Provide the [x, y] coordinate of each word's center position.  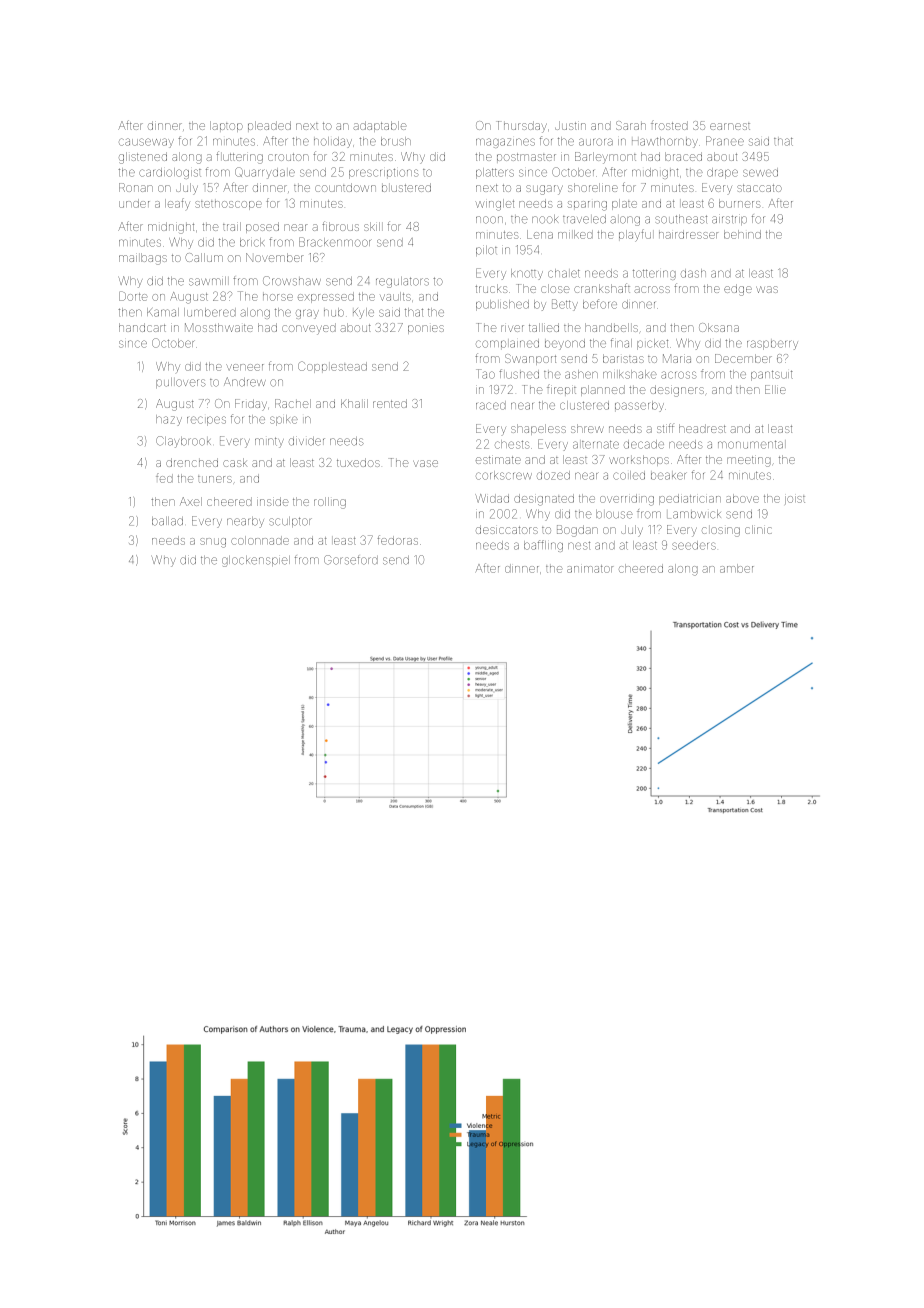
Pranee [725, 141]
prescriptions [384, 174]
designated [544, 500]
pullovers [181, 383]
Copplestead [332, 367]
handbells [611, 327]
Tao [485, 374]
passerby [639, 406]
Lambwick [694, 514]
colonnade [260, 540]
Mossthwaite [219, 327]
